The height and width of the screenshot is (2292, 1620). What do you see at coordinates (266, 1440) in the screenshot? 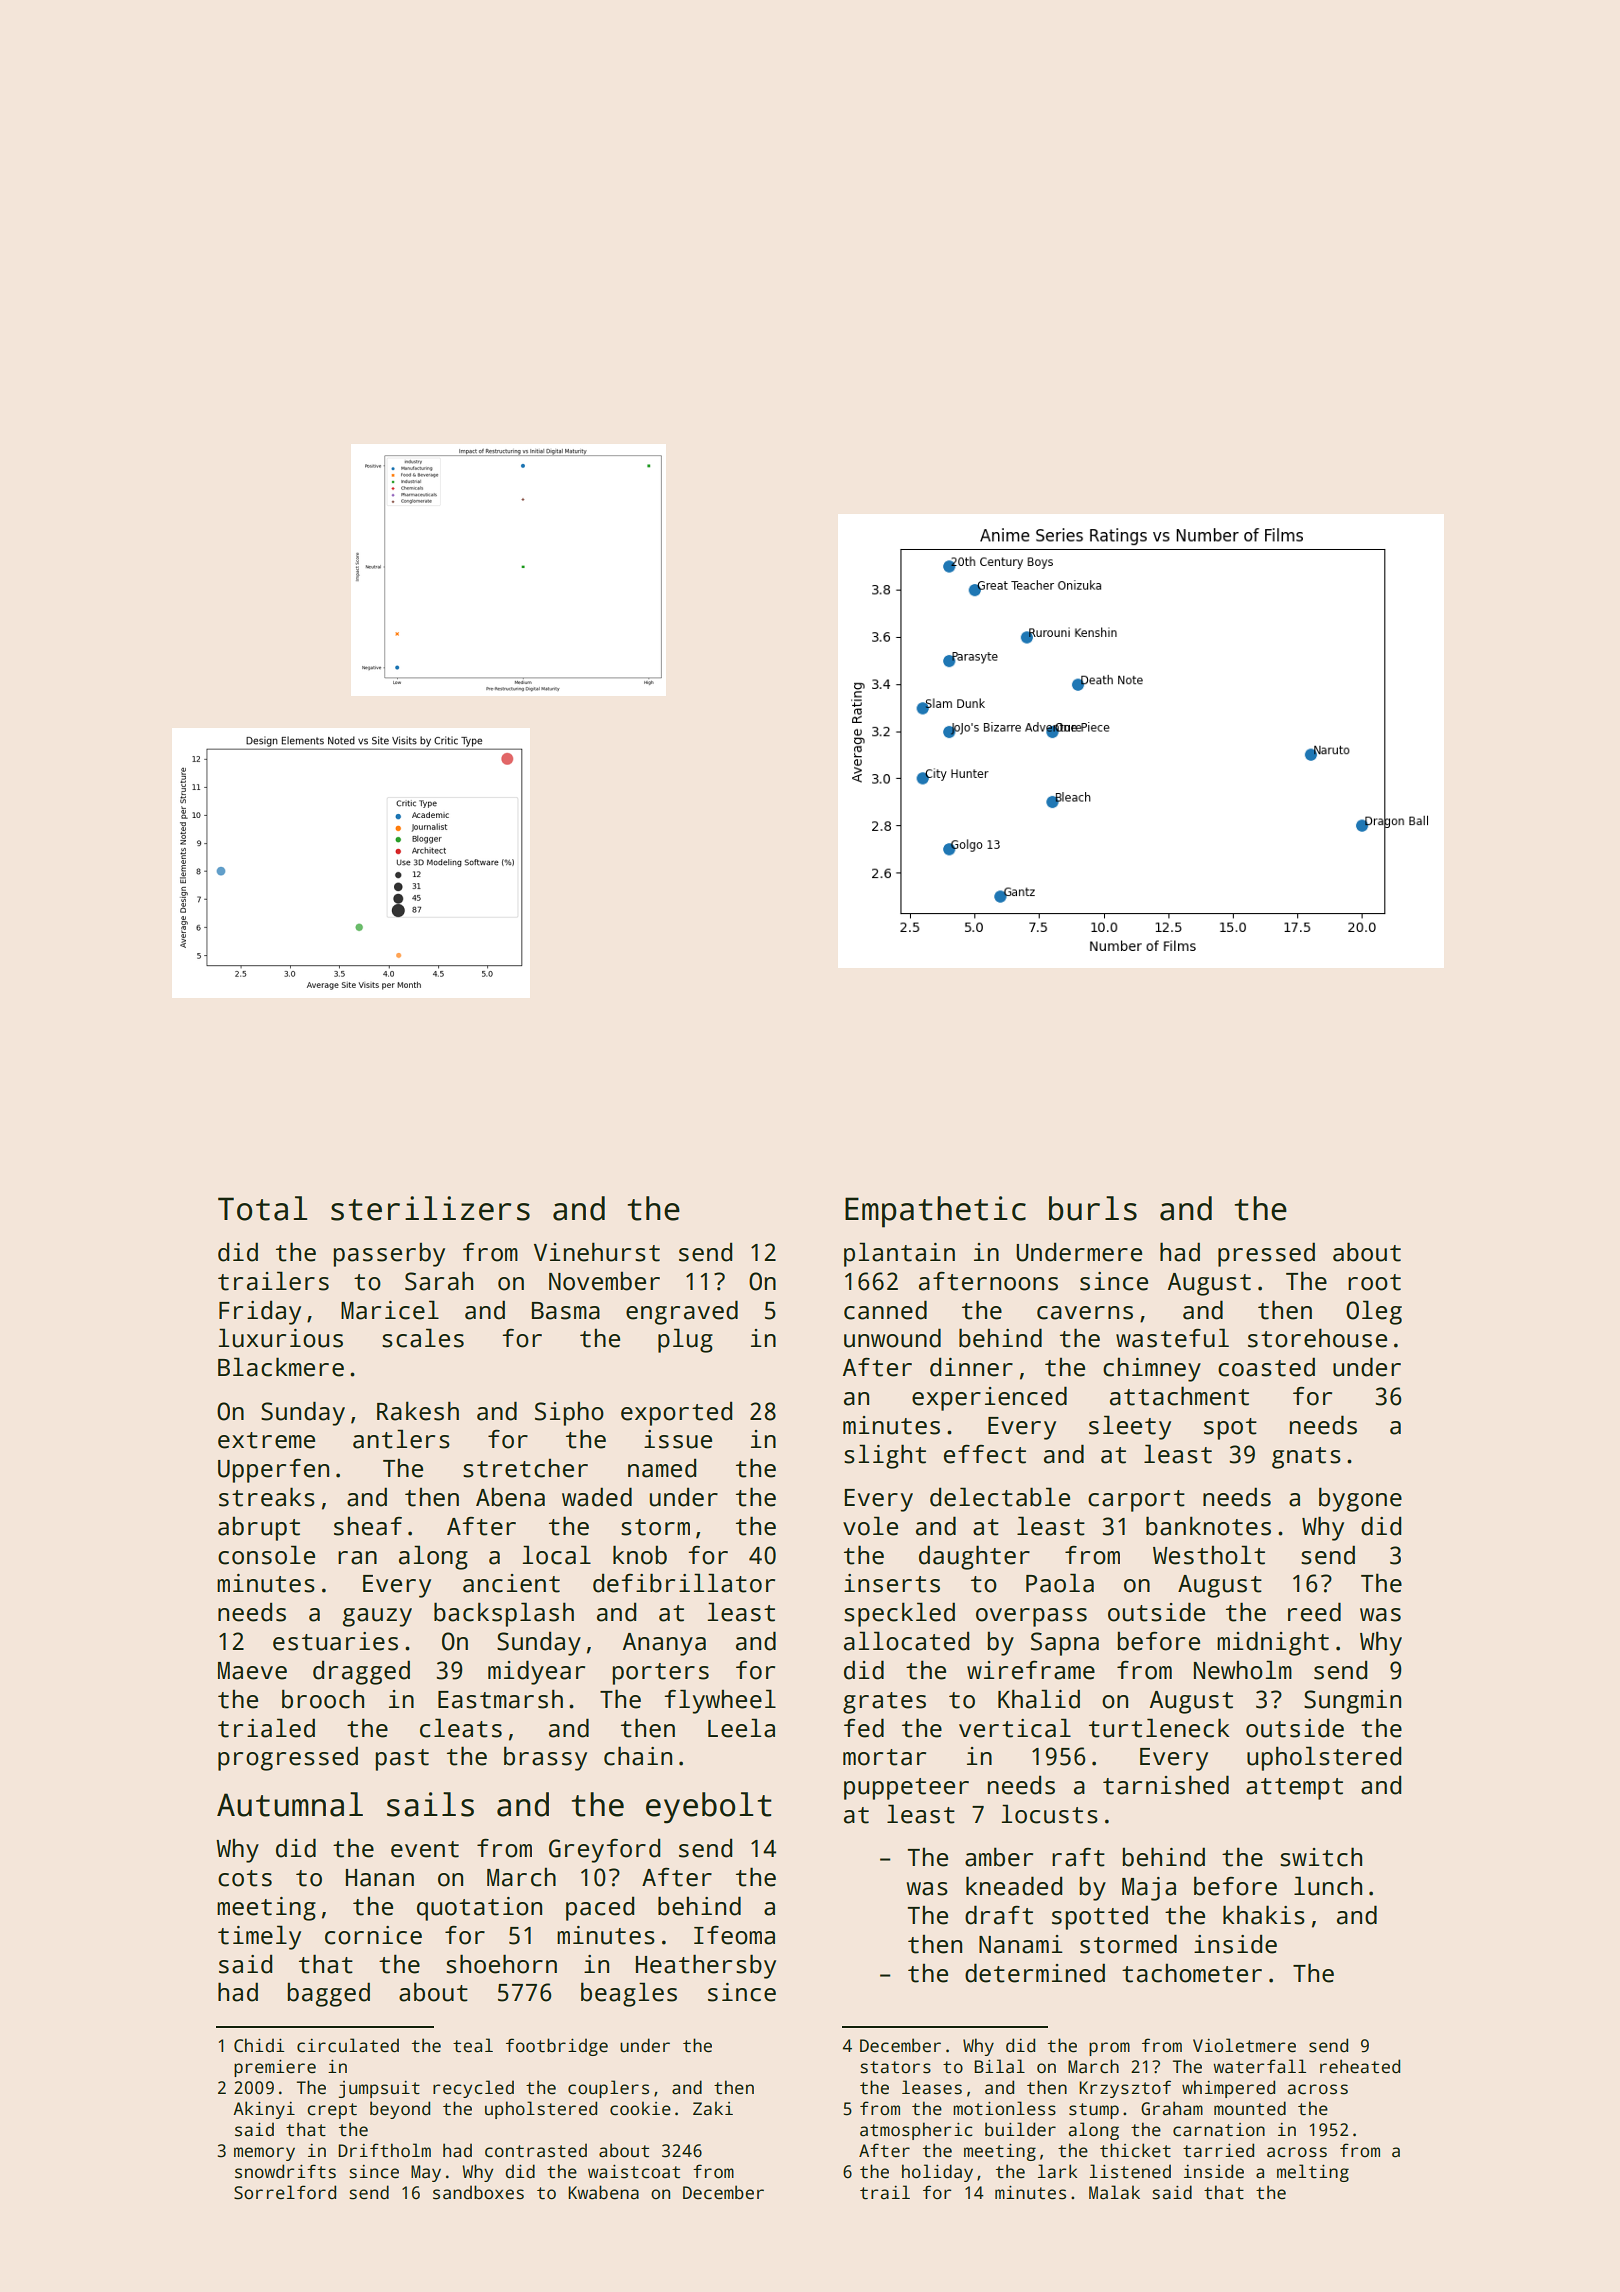
I see `extreme` at bounding box center [266, 1440].
